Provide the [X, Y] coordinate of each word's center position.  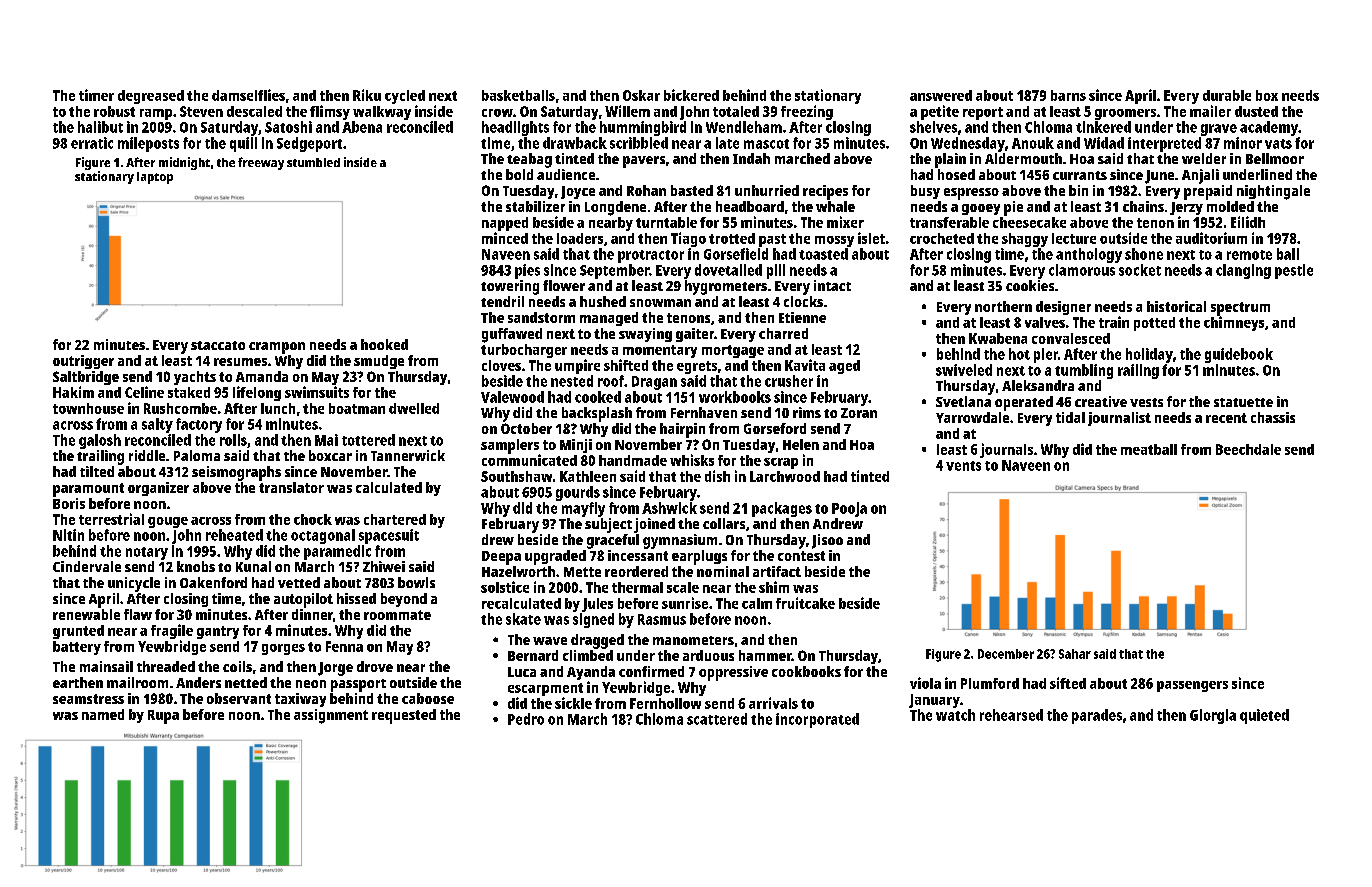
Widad [1104, 143]
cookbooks [806, 671]
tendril [502, 301]
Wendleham [744, 127]
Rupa [163, 717]
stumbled [313, 162]
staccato [218, 345]
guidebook [1239, 355]
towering [510, 287]
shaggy [1025, 240]
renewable [86, 614]
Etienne [802, 317]
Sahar [1075, 654]
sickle [573, 703]
